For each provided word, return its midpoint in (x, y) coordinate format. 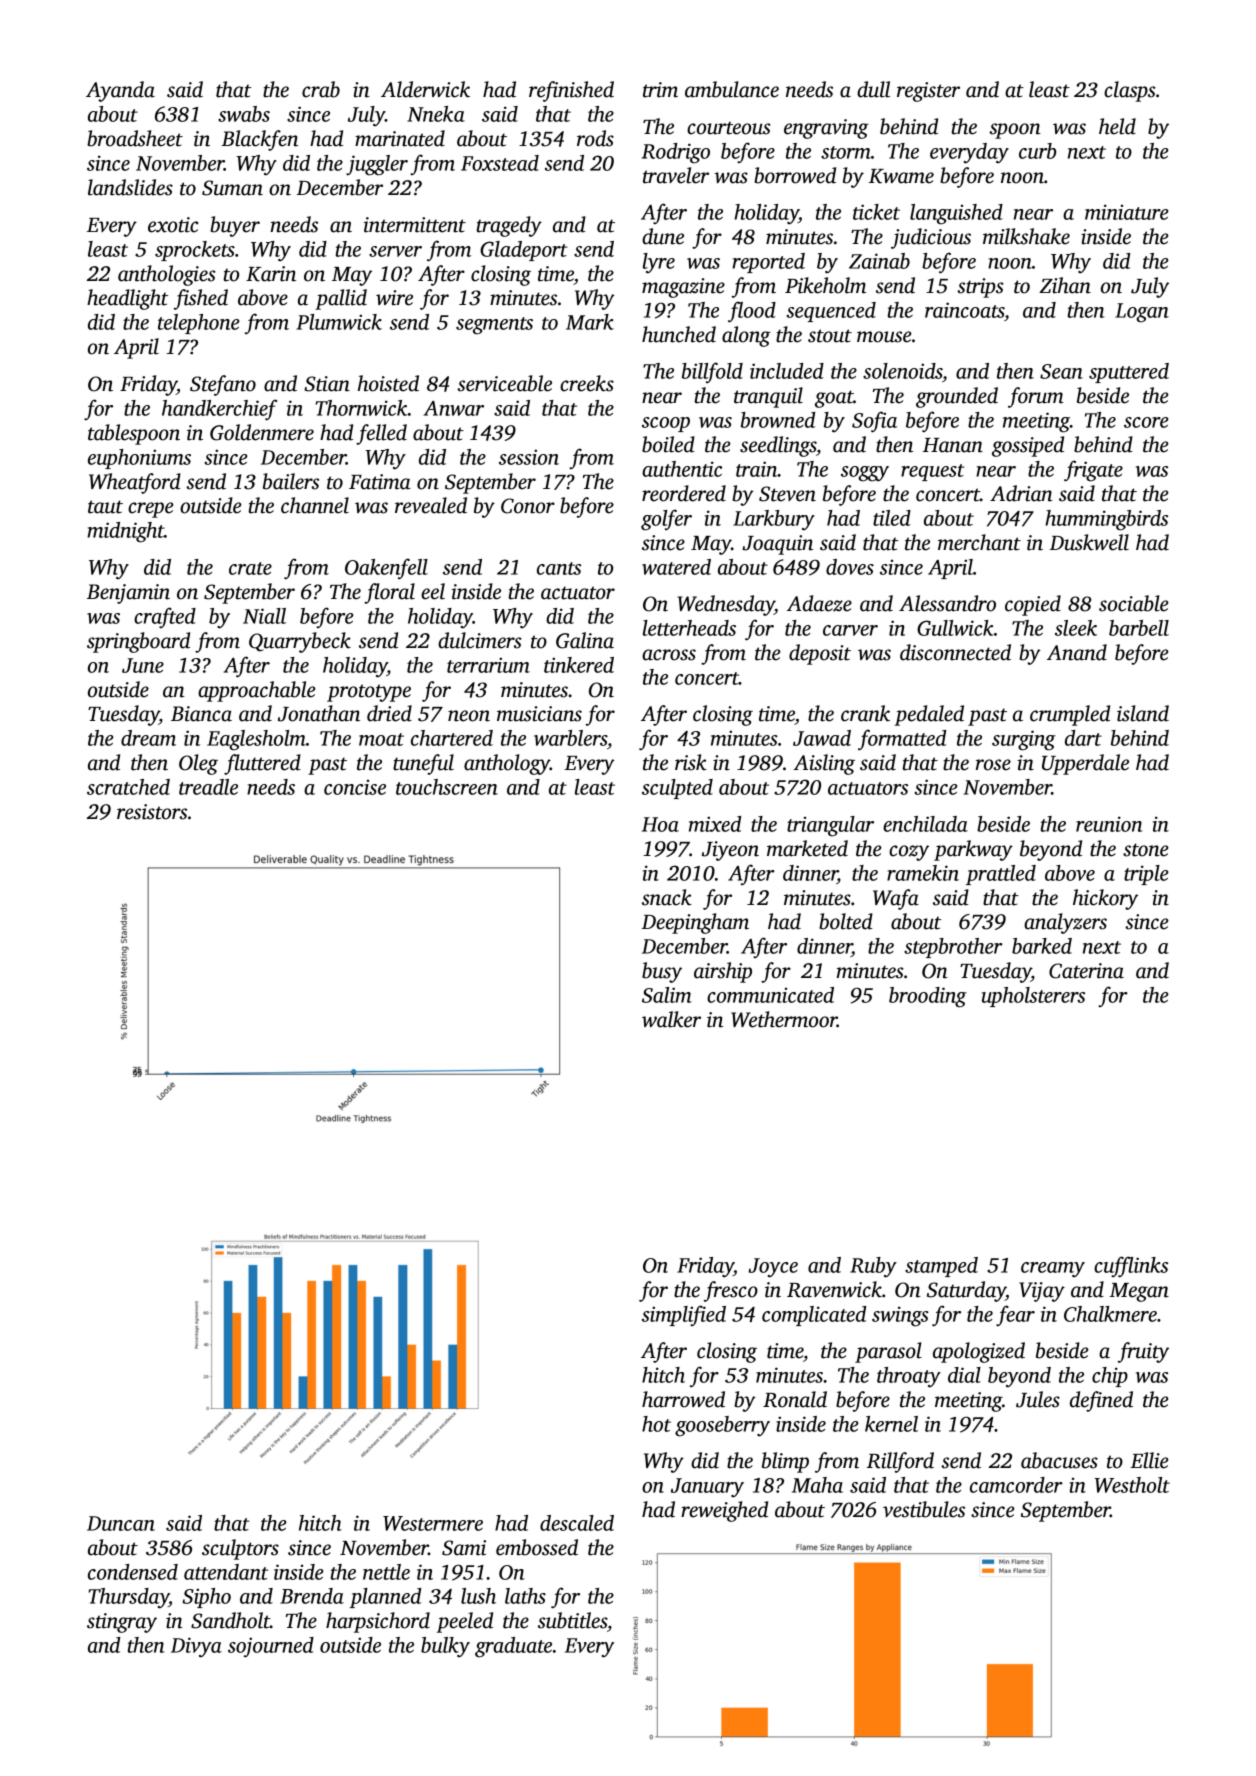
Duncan (121, 1523)
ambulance (732, 89)
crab (321, 89)
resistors (152, 812)
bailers (291, 481)
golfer (666, 520)
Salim (667, 995)
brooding (928, 997)
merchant (979, 542)
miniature (1127, 212)
